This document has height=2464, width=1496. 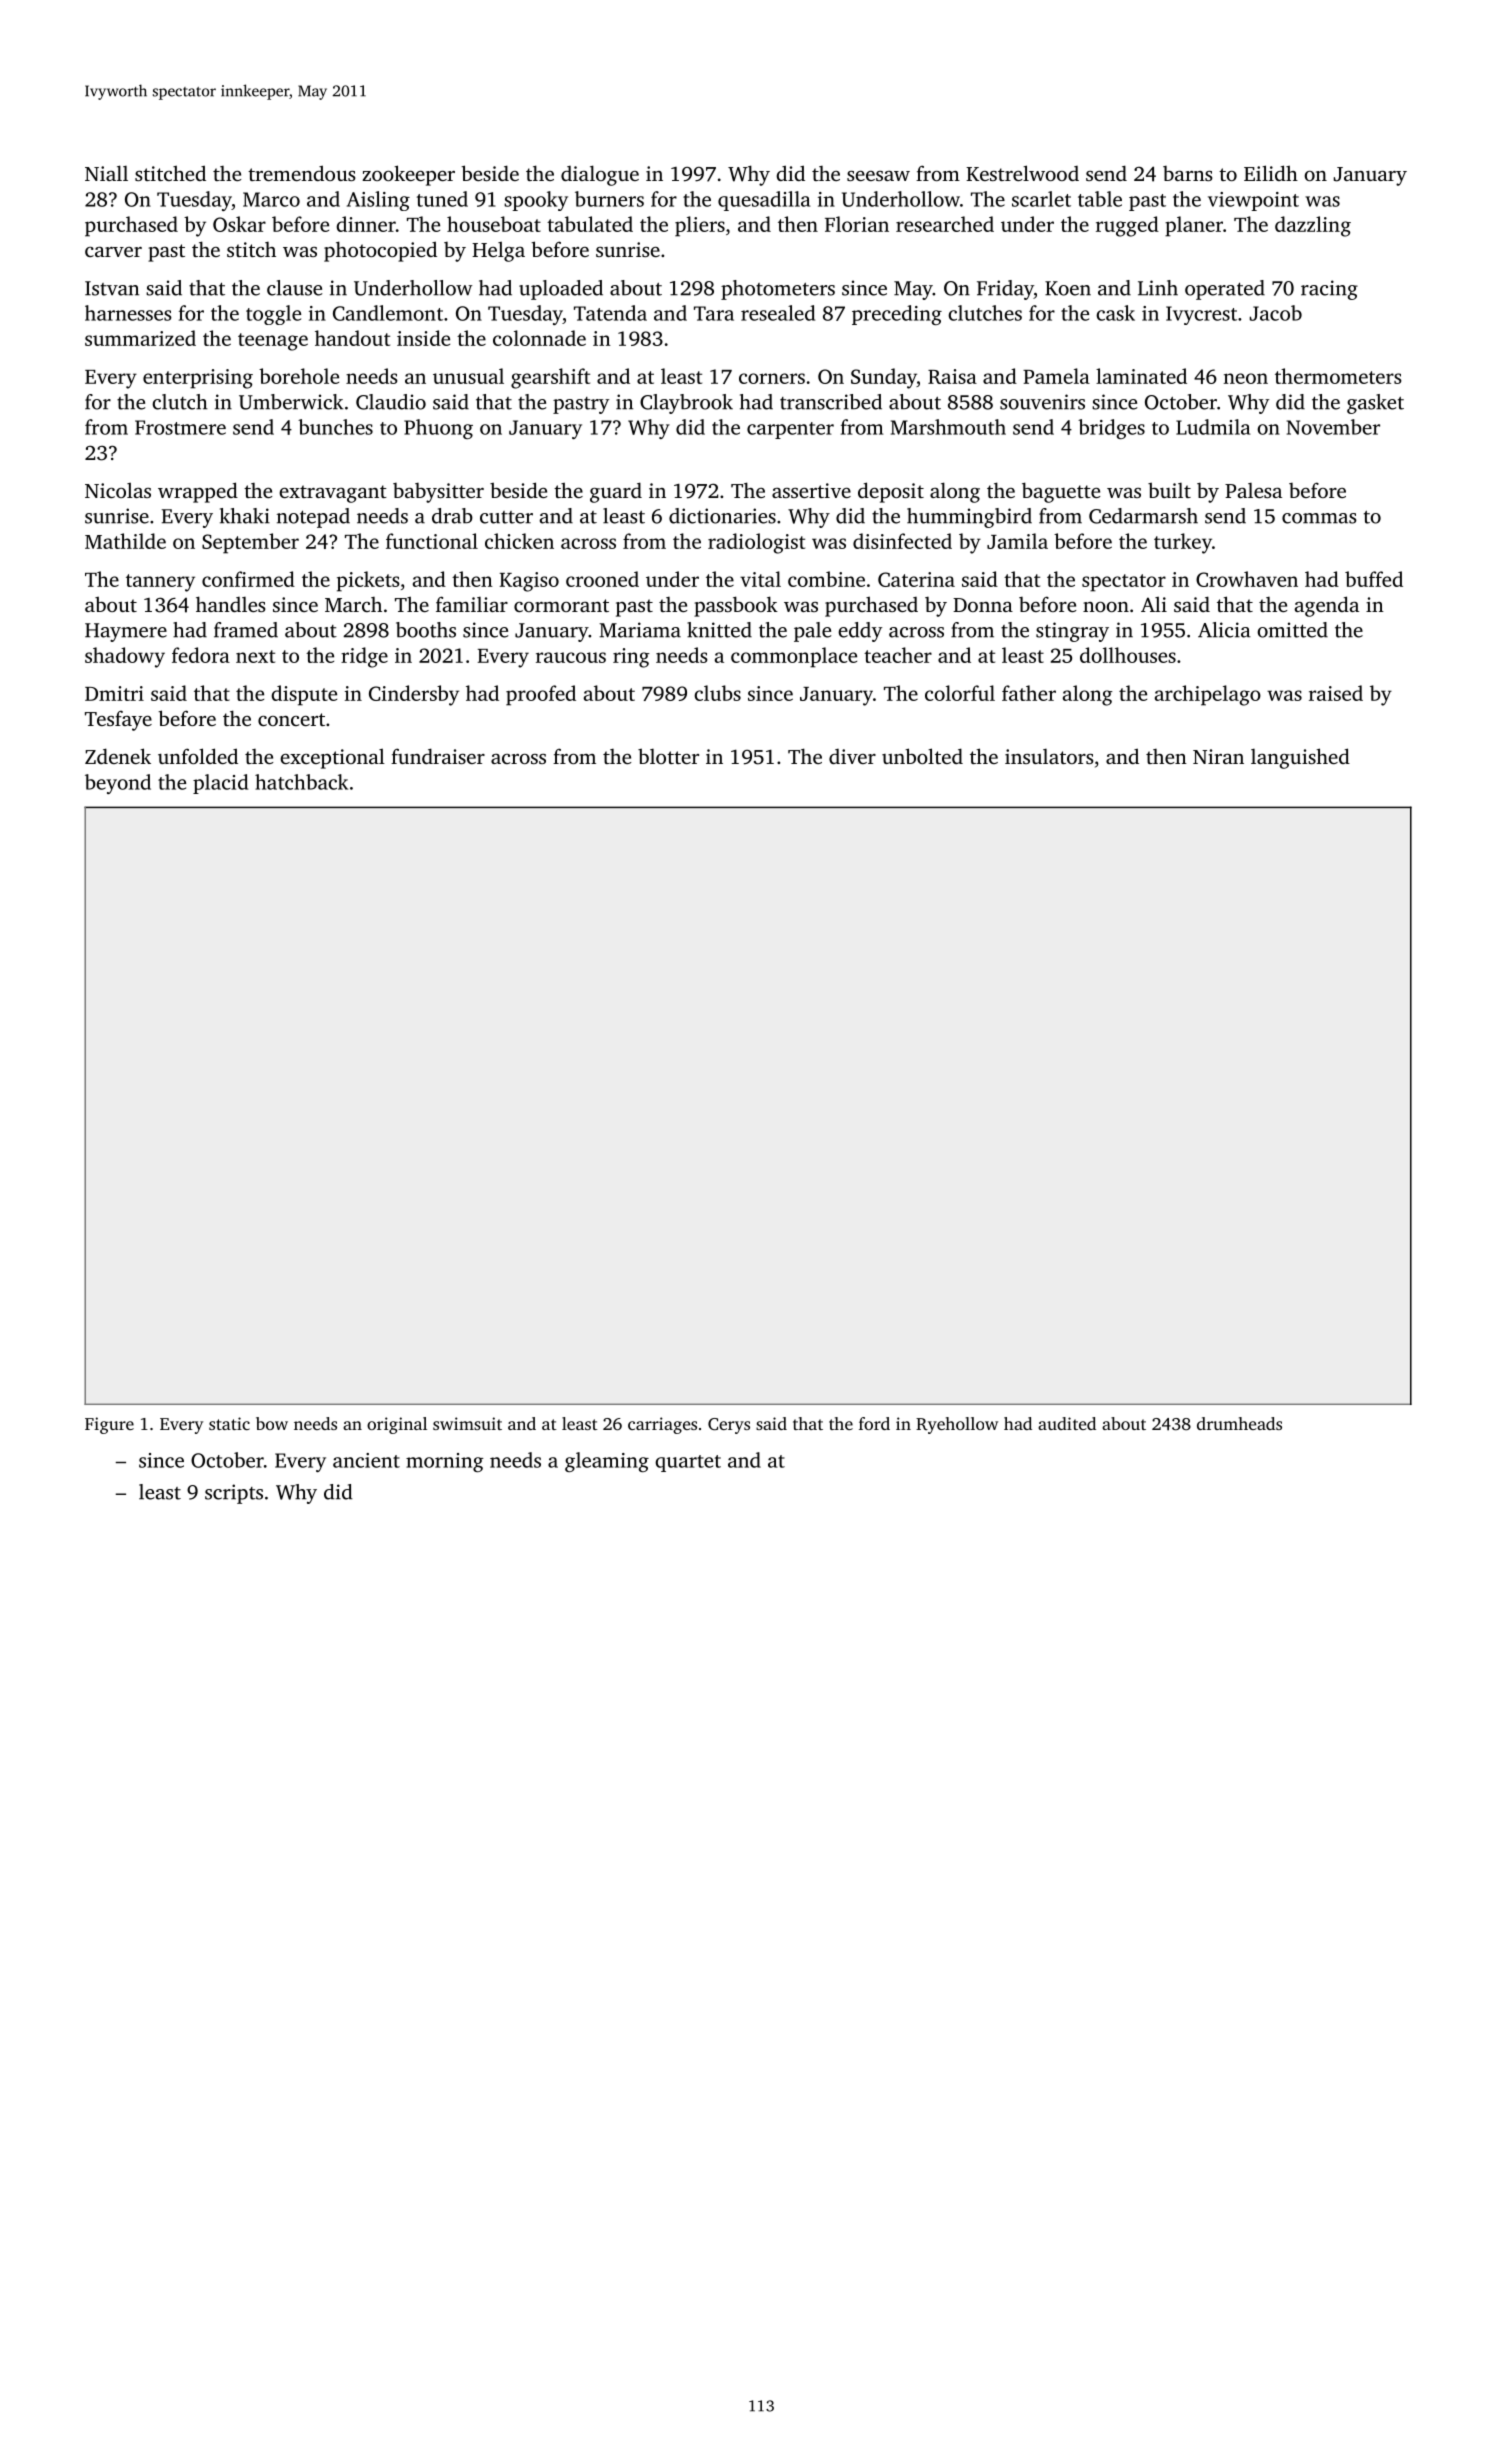 I want to click on scripts, so click(x=234, y=1494).
